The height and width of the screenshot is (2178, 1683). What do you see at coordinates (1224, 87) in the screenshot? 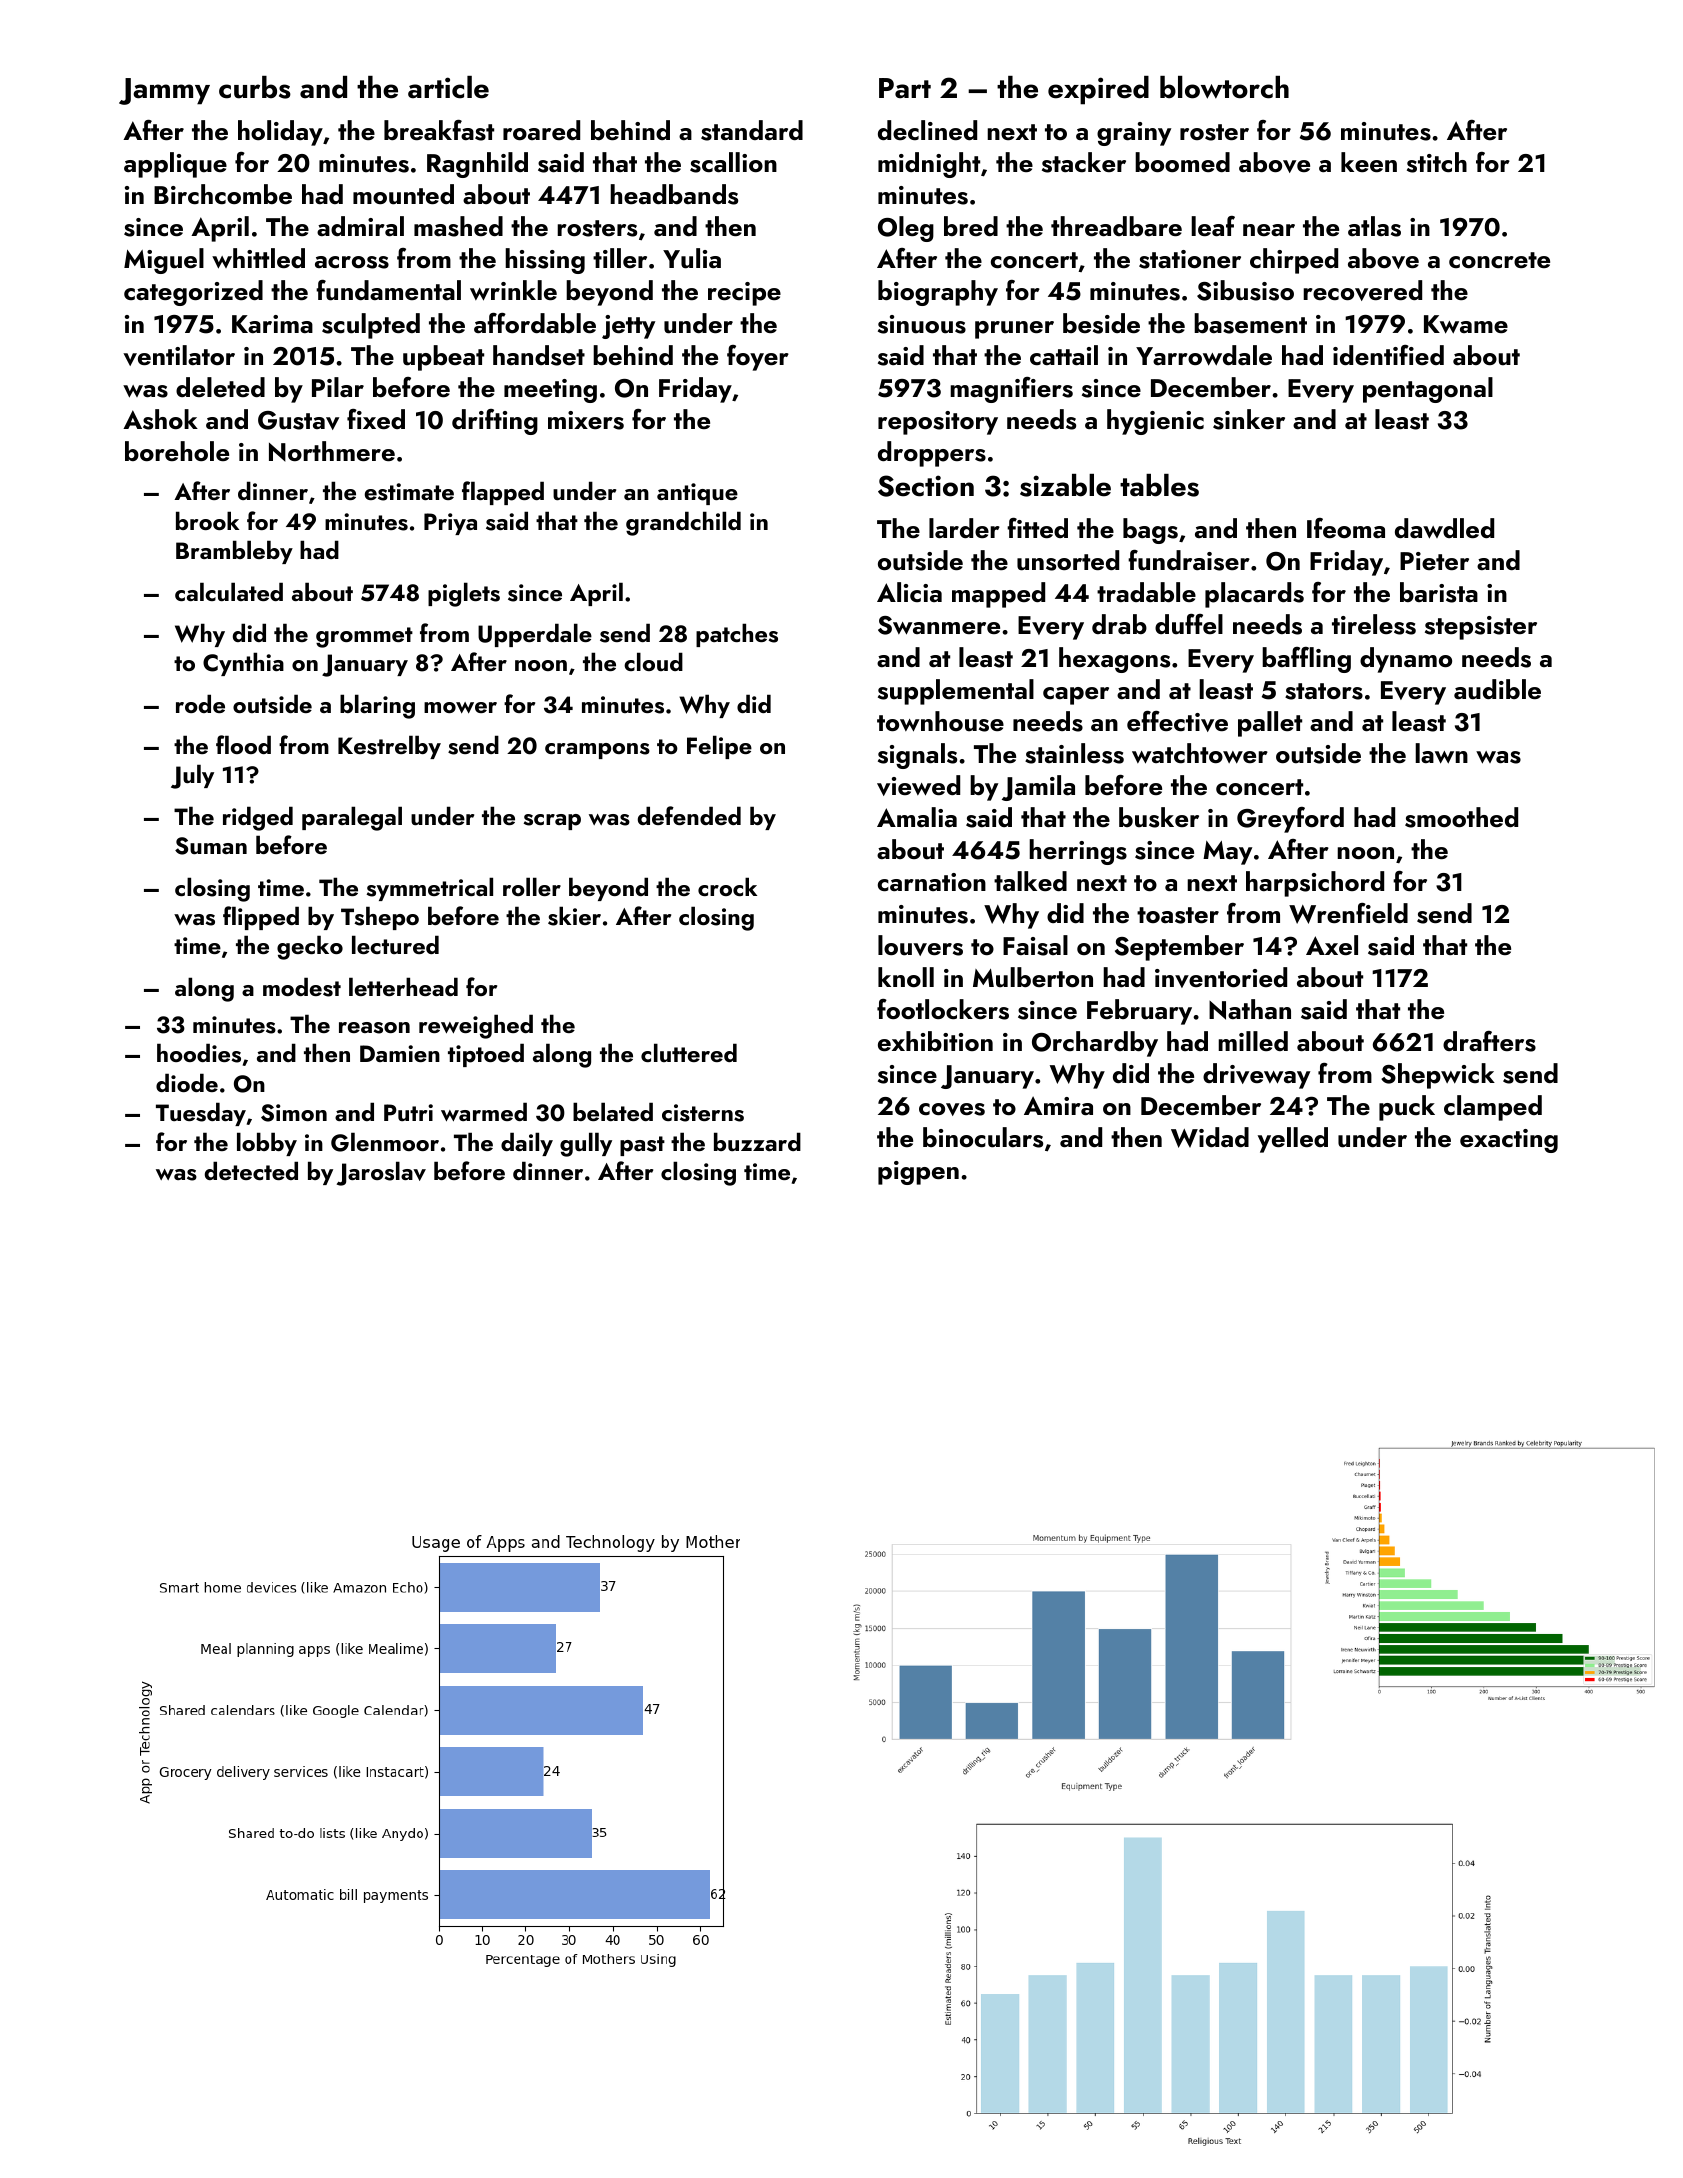
I see `blowtorch` at bounding box center [1224, 87].
